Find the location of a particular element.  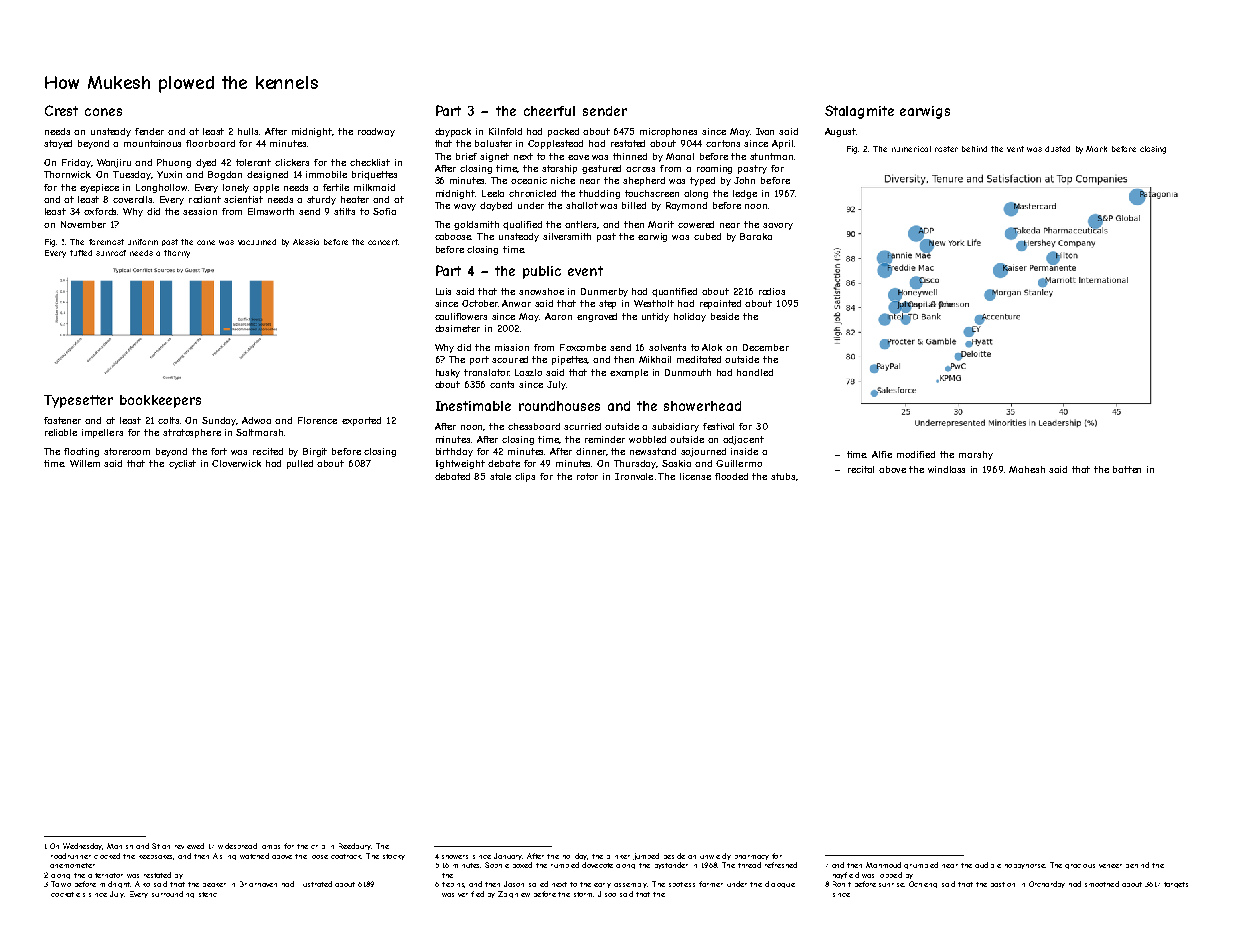

reviewed is located at coordinates (189, 846).
